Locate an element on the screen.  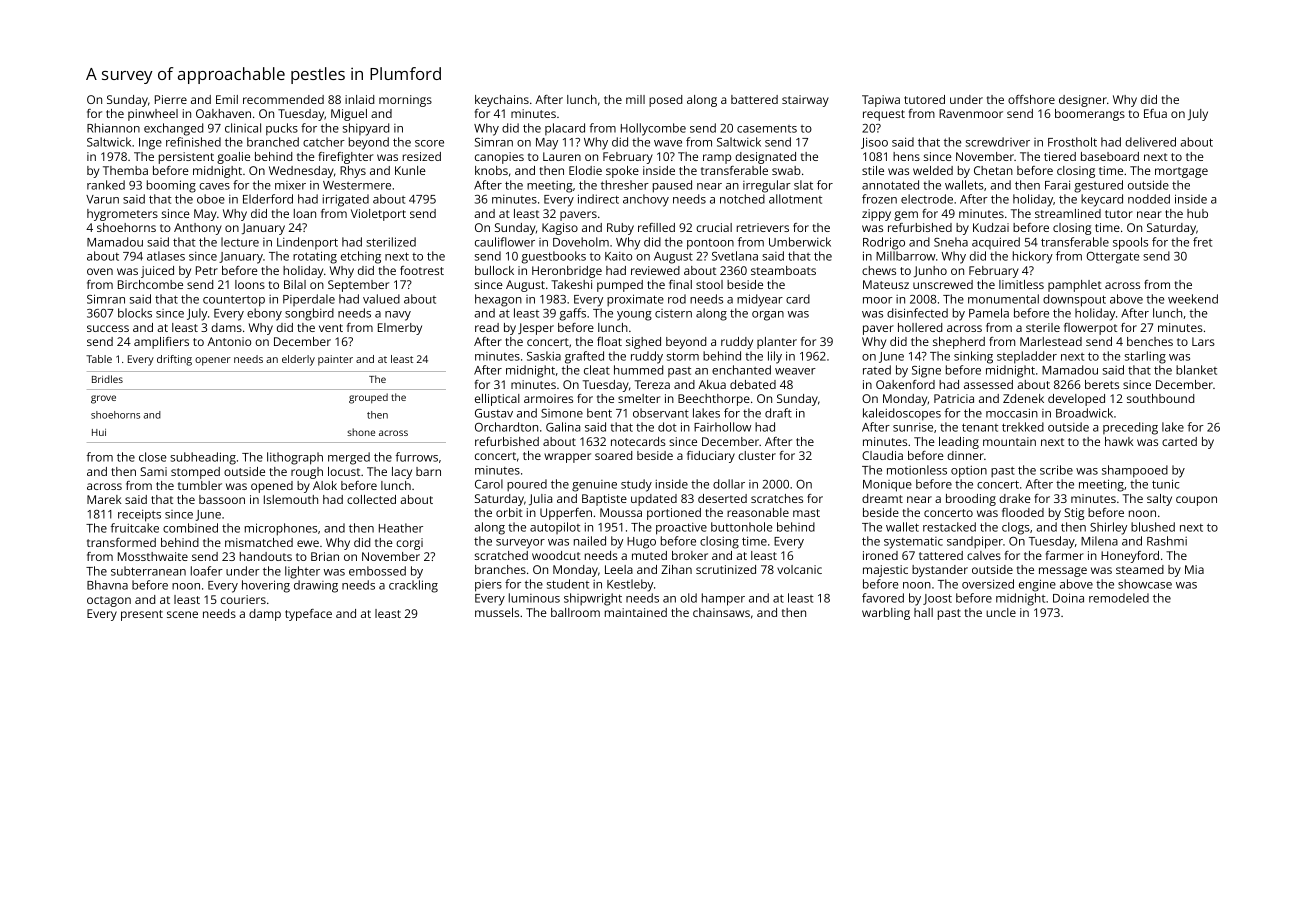
scene is located at coordinates (182, 614).
